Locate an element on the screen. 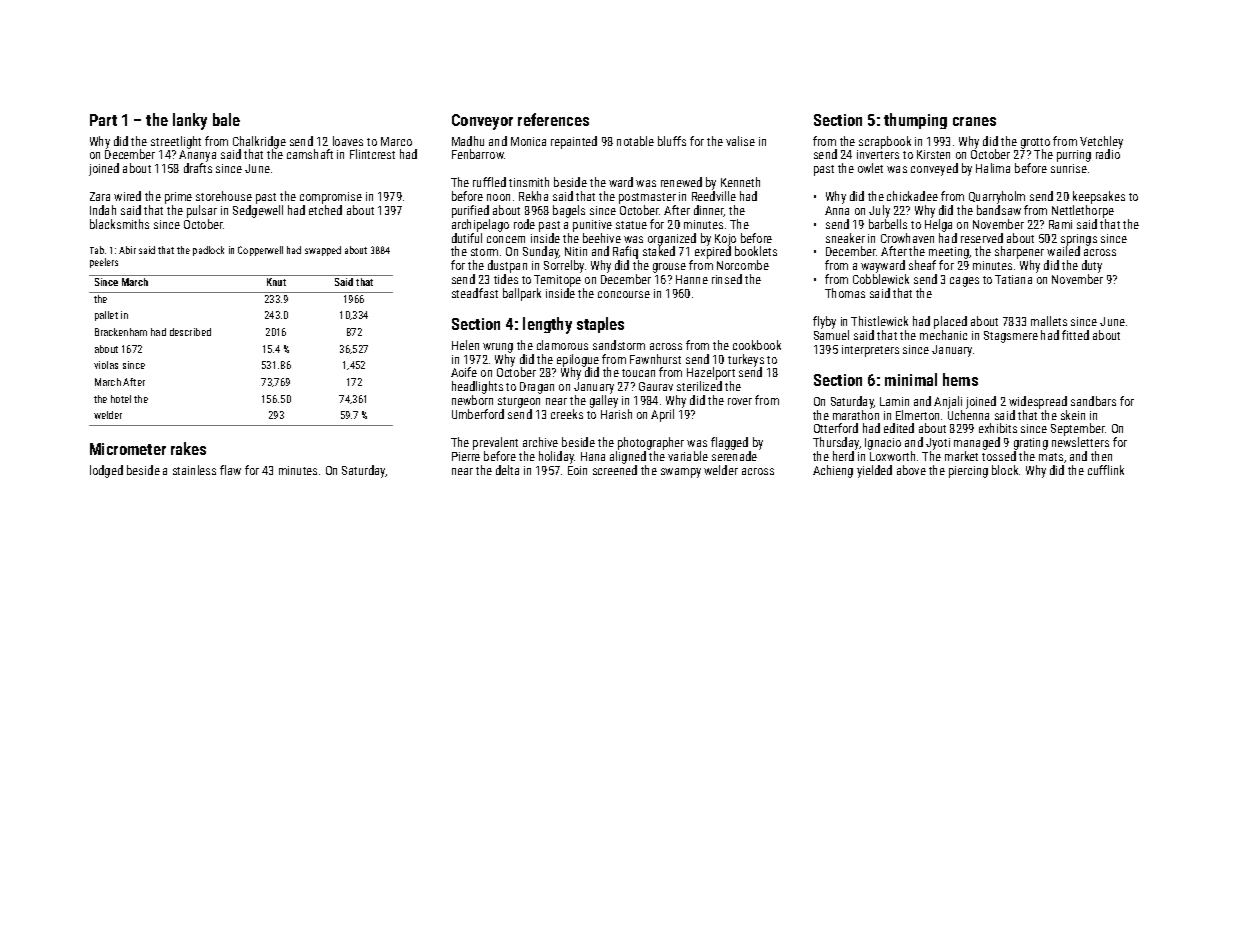 This screenshot has width=1233, height=952. Madhu is located at coordinates (468, 141).
